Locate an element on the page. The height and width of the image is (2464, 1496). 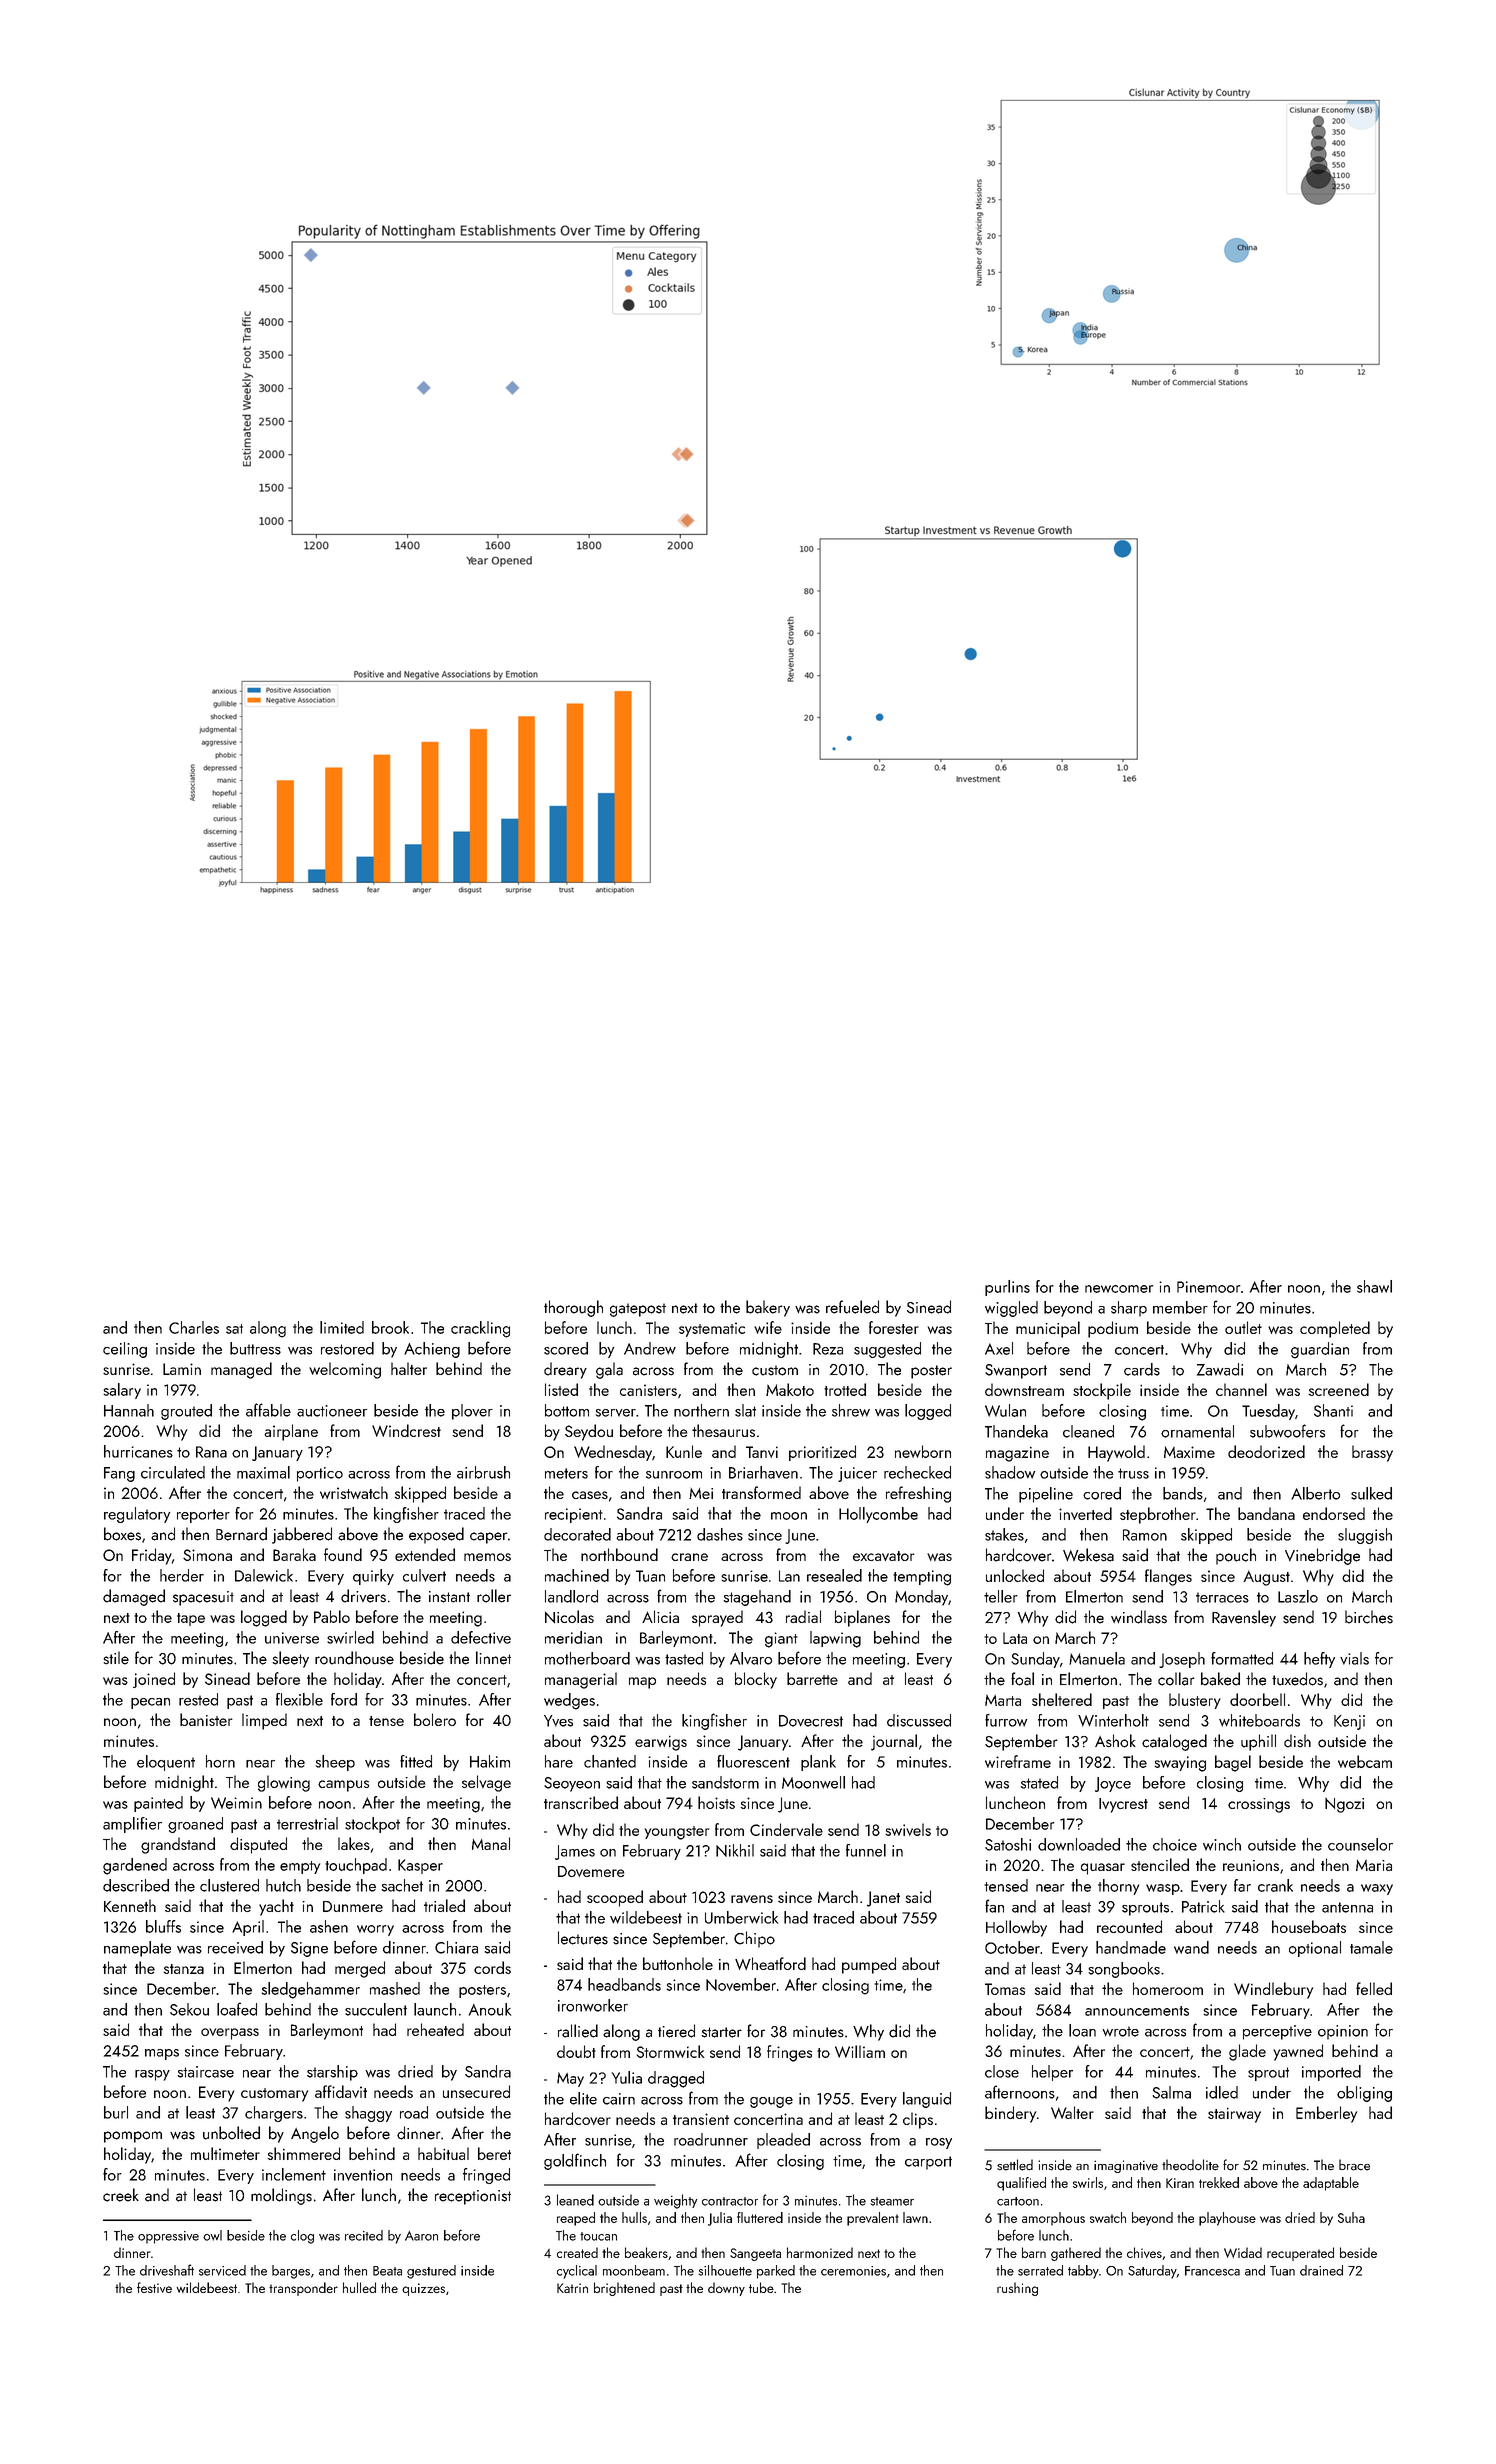
Yulia is located at coordinates (627, 2077).
